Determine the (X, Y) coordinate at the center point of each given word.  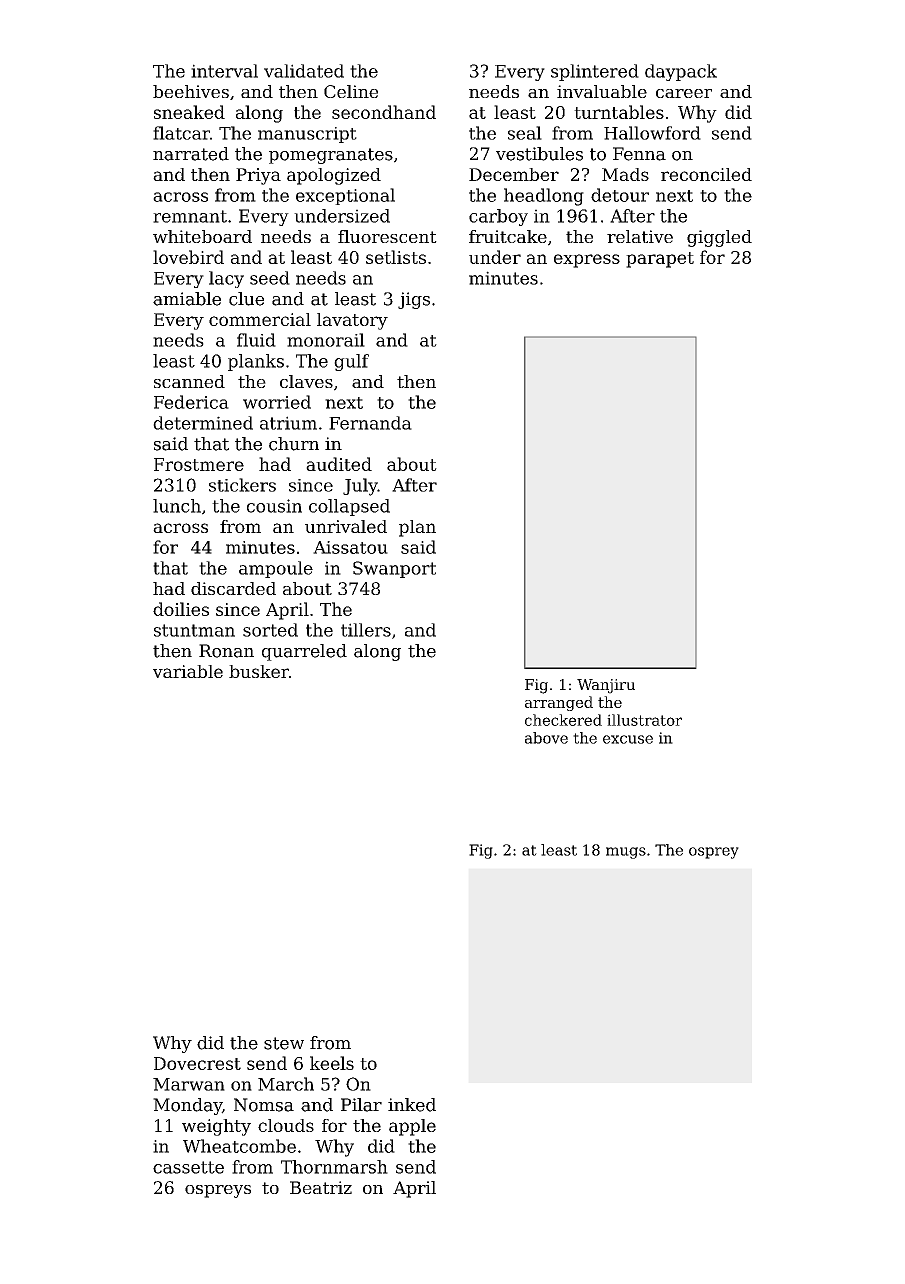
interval (224, 71)
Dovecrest (197, 1063)
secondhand (384, 112)
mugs (626, 853)
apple (412, 1127)
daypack (681, 72)
